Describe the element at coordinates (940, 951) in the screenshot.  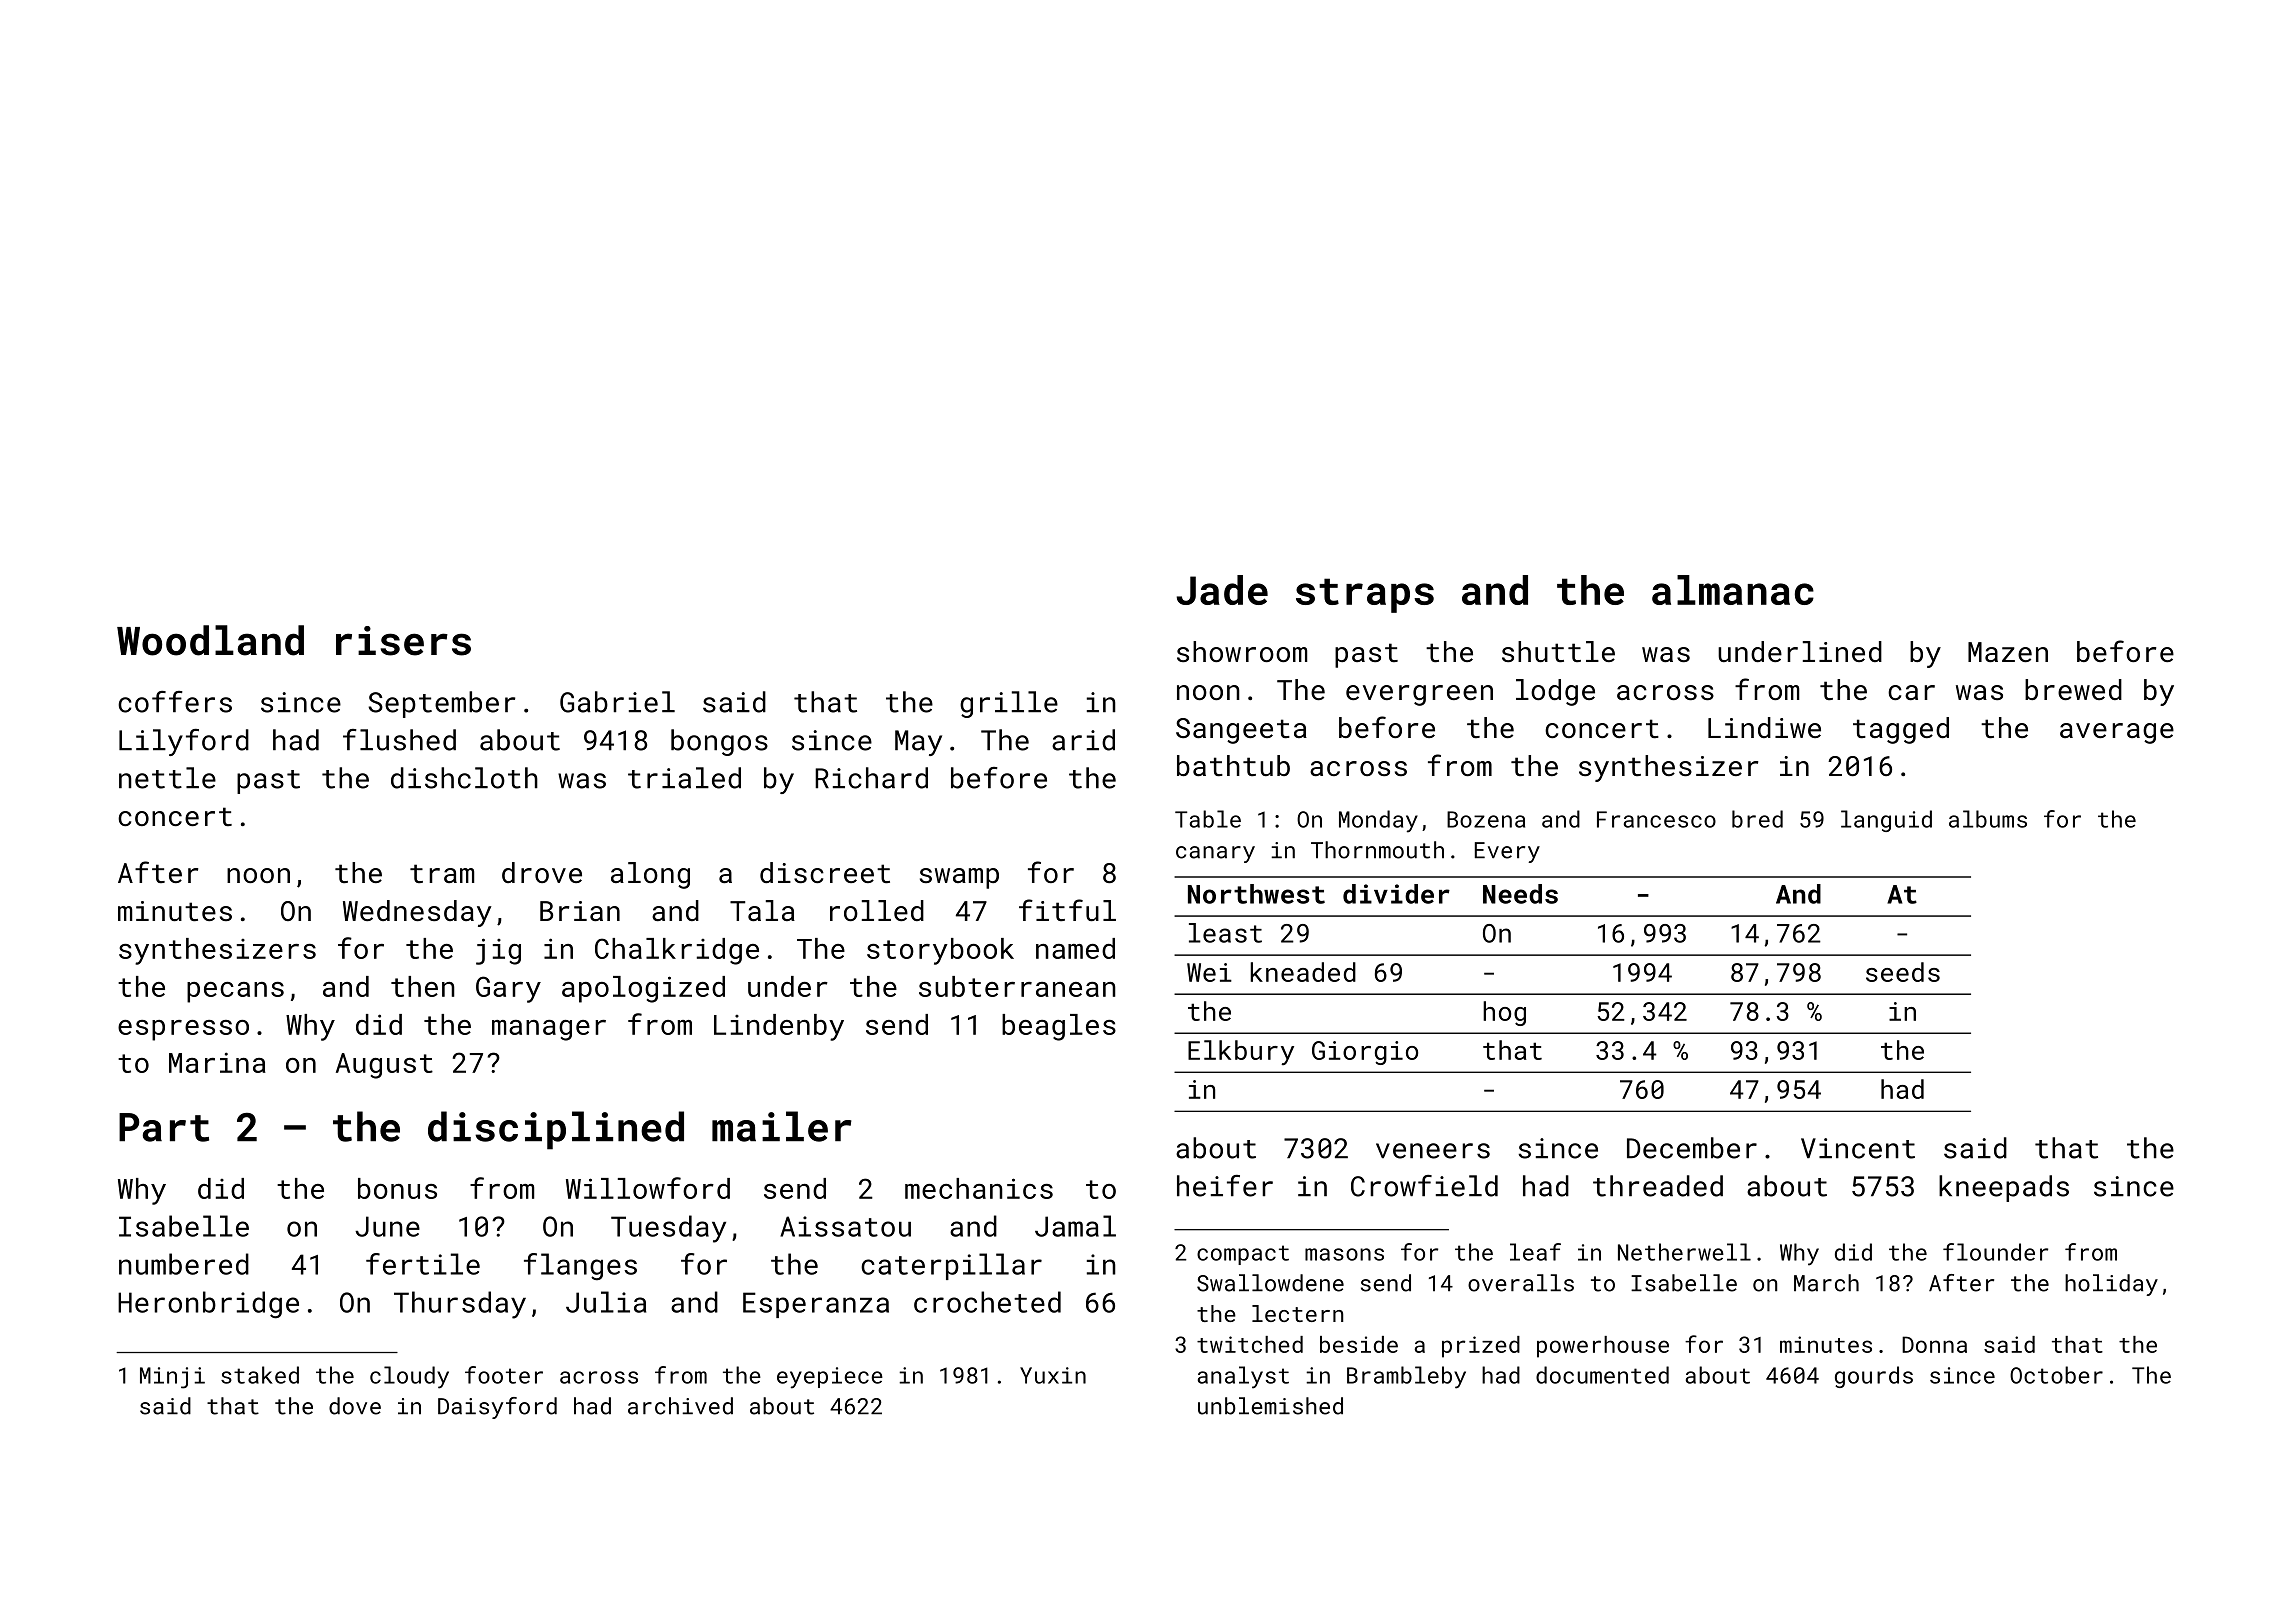
I see `storybook` at that location.
